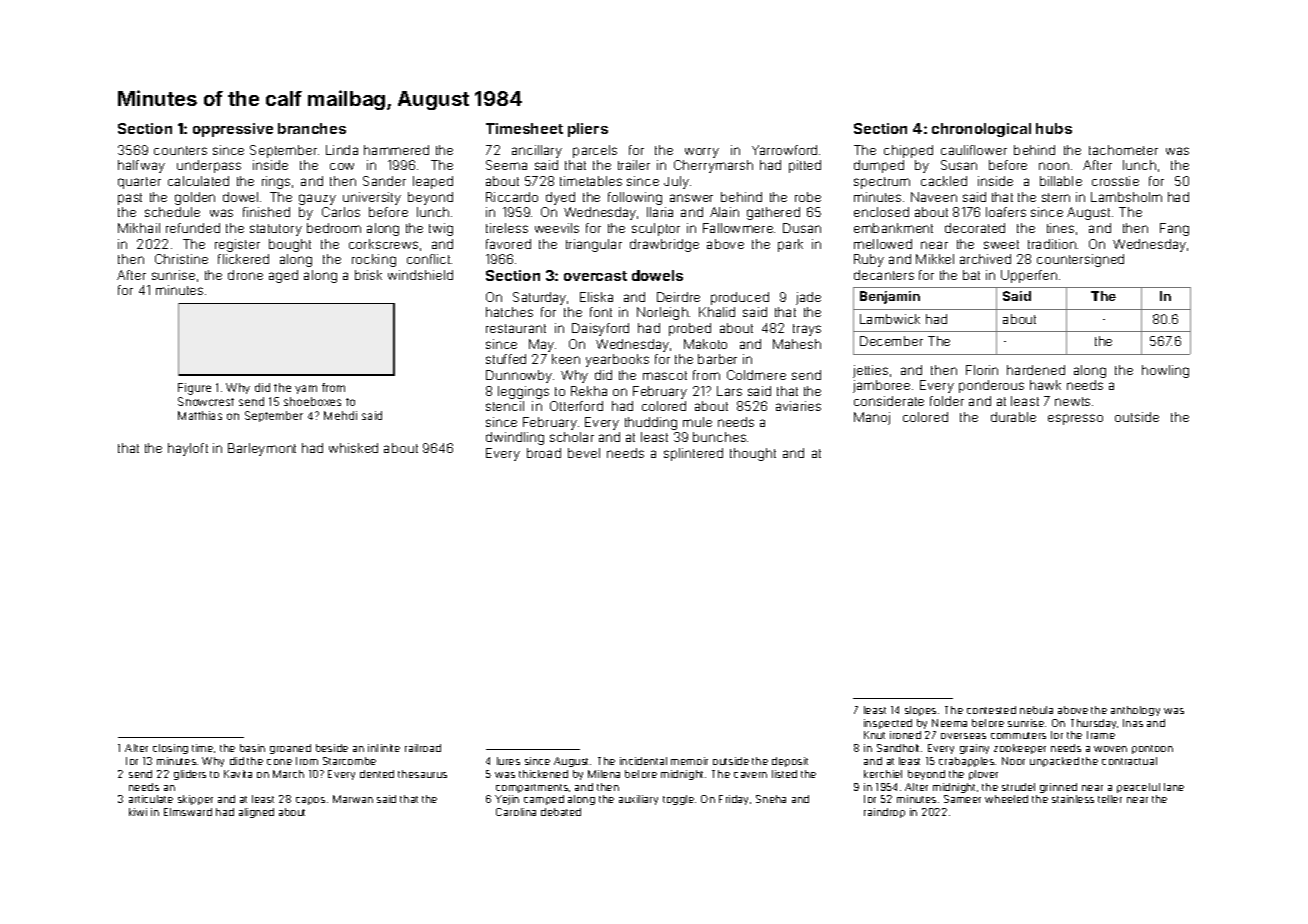 This screenshot has height=924, width=1308. I want to click on Barleymont, so click(262, 449).
